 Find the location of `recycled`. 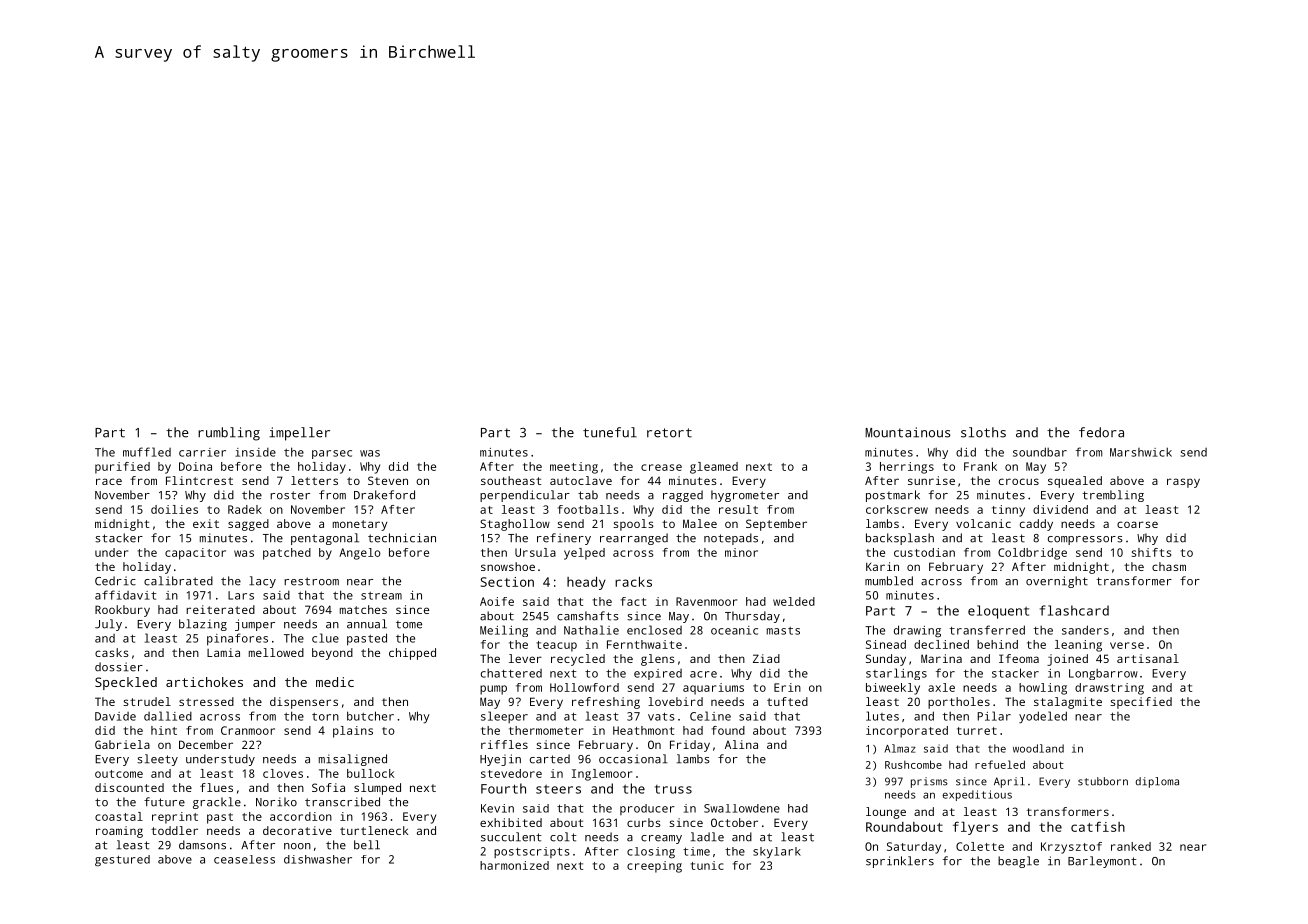

recycled is located at coordinates (578, 660).
